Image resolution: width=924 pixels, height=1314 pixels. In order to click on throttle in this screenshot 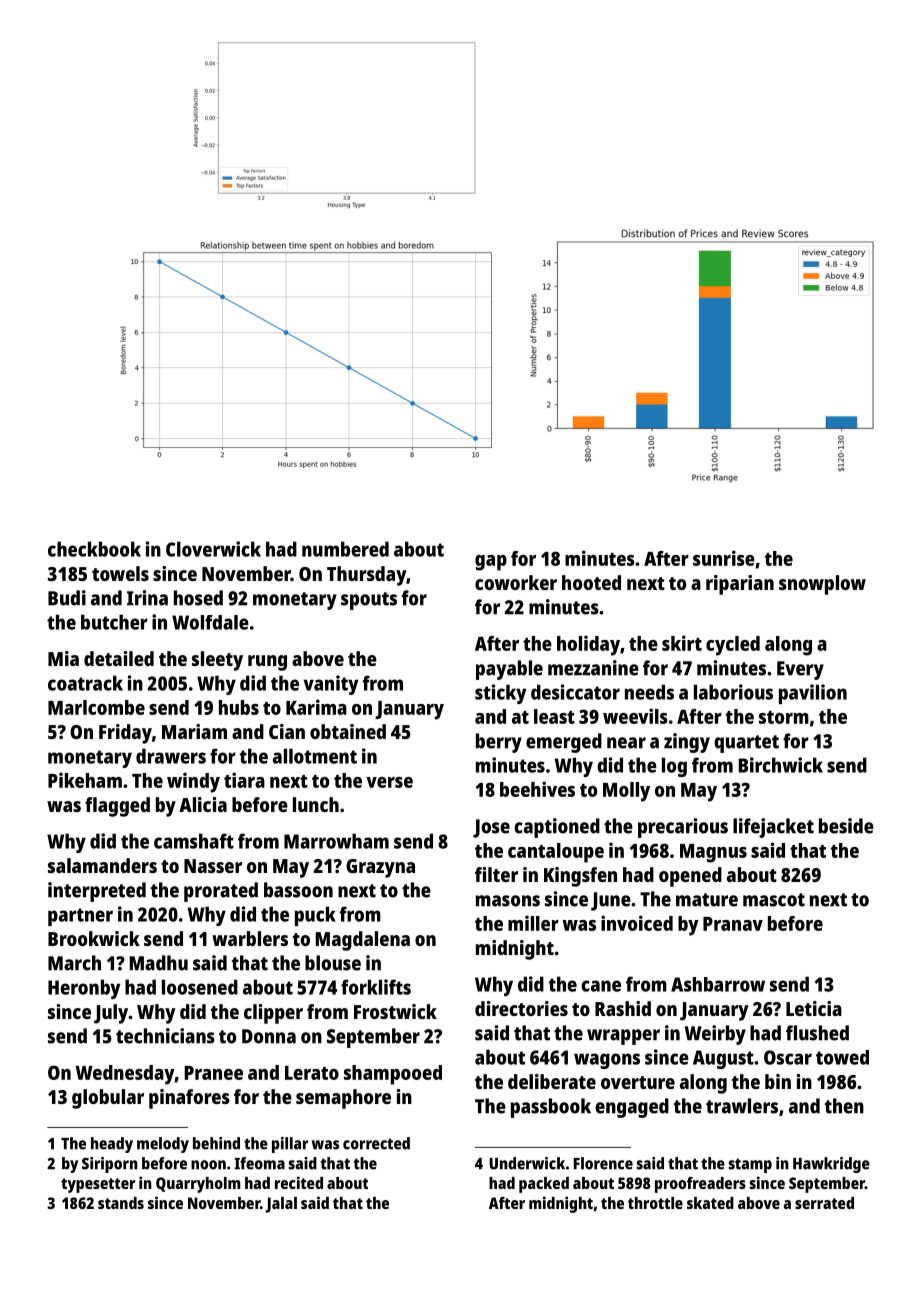, I will do `click(655, 1203)`.
